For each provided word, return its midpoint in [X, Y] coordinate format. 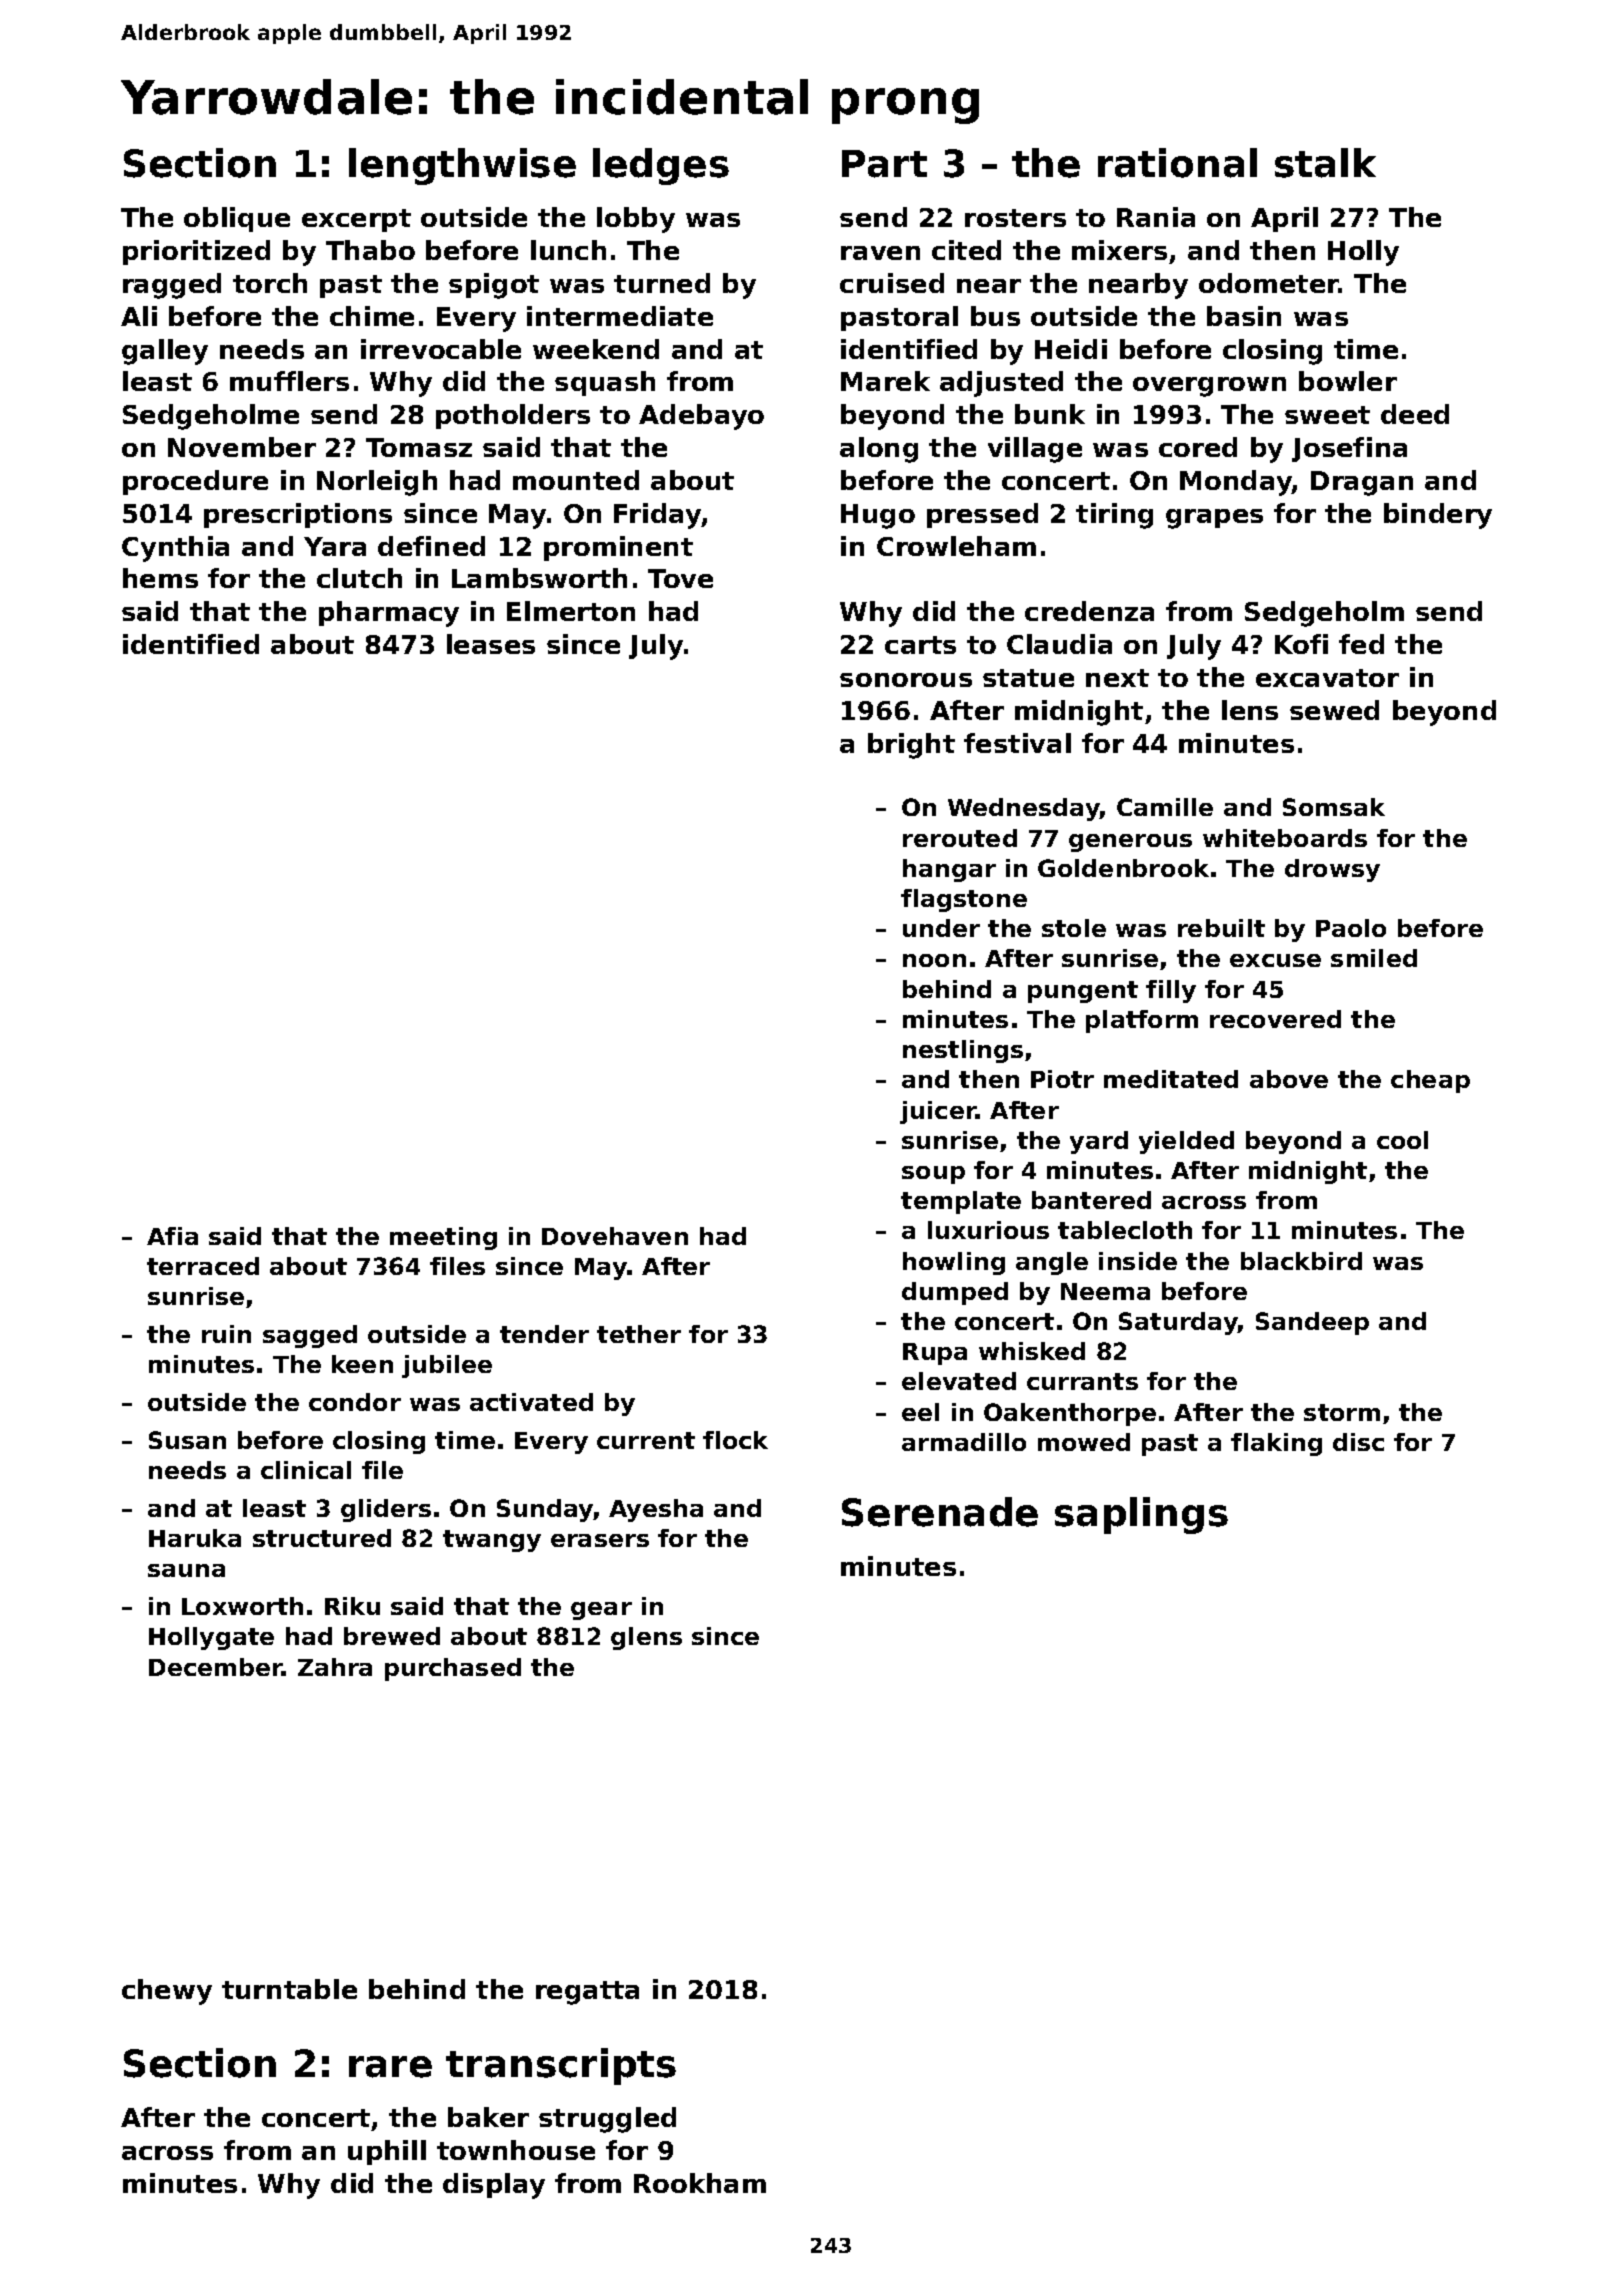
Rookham [700, 2183]
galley [165, 352]
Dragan [1362, 483]
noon [934, 960]
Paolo [1351, 928]
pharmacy [389, 614]
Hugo [878, 516]
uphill [387, 2152]
